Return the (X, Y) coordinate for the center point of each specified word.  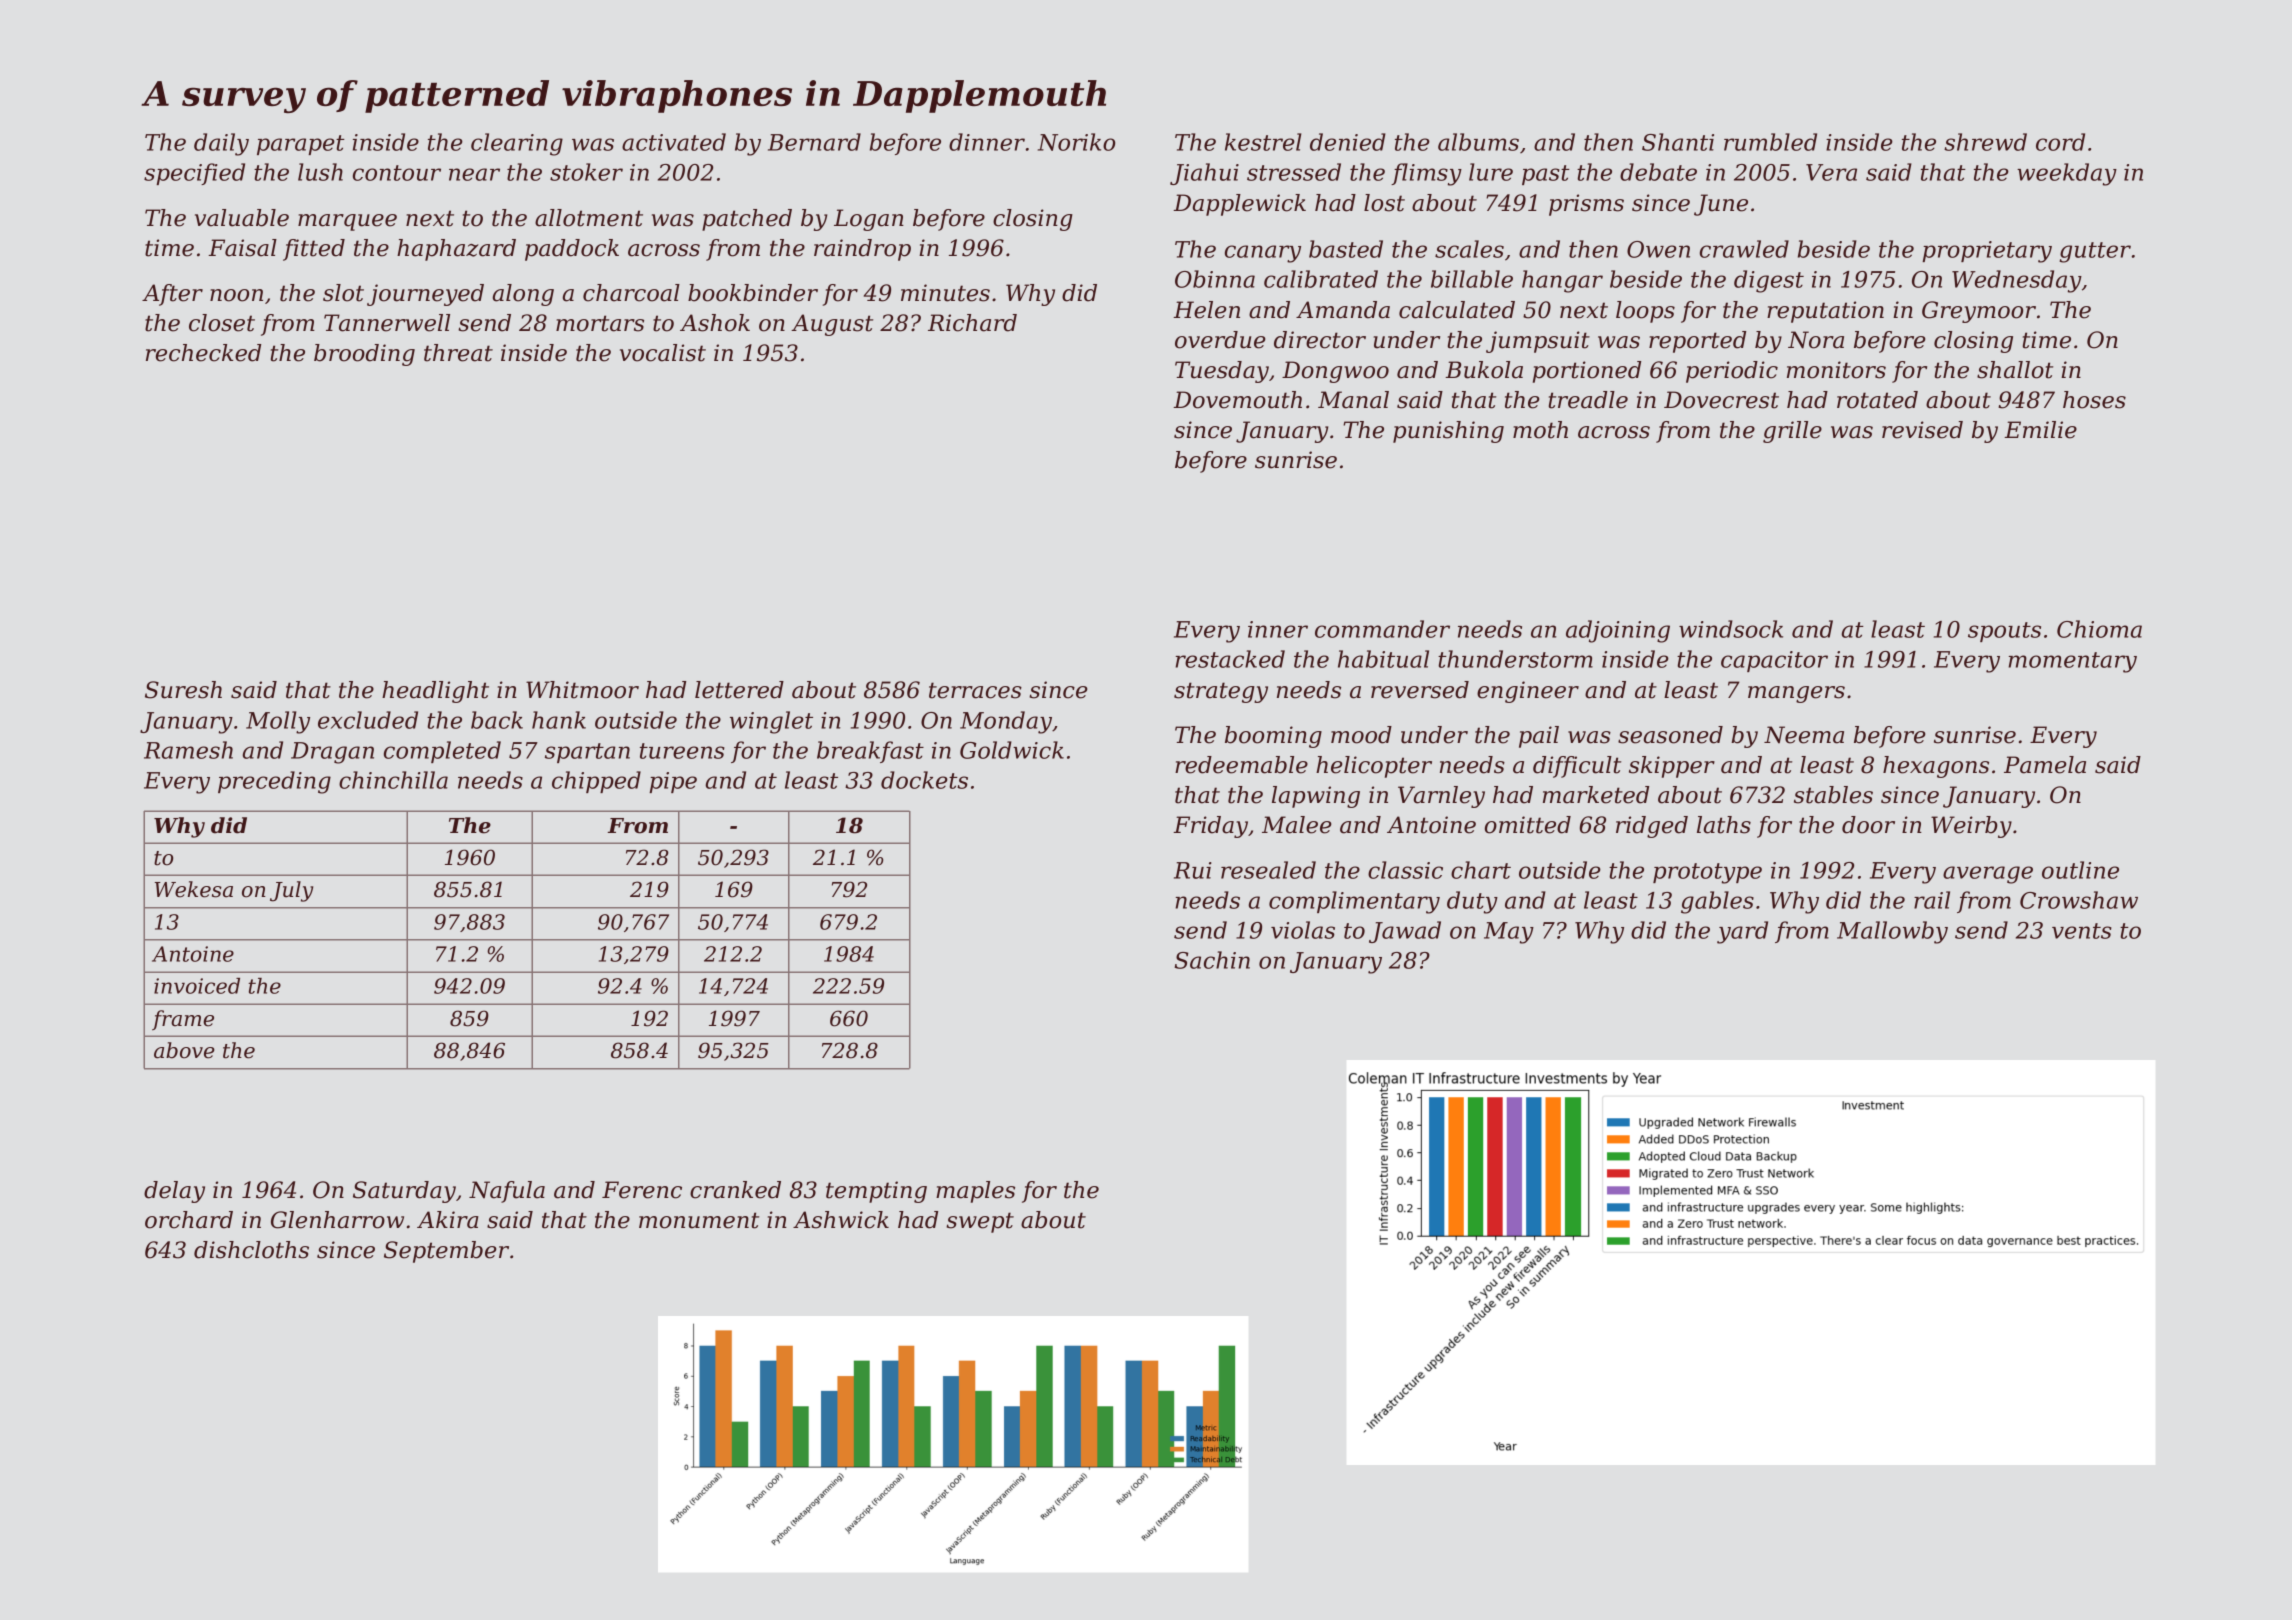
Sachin (1212, 960)
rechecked (203, 353)
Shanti (1678, 142)
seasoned (1670, 735)
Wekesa (194, 889)
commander (1382, 629)
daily (221, 144)
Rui (1193, 870)
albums (1478, 142)
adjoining (1618, 631)
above (184, 1050)
